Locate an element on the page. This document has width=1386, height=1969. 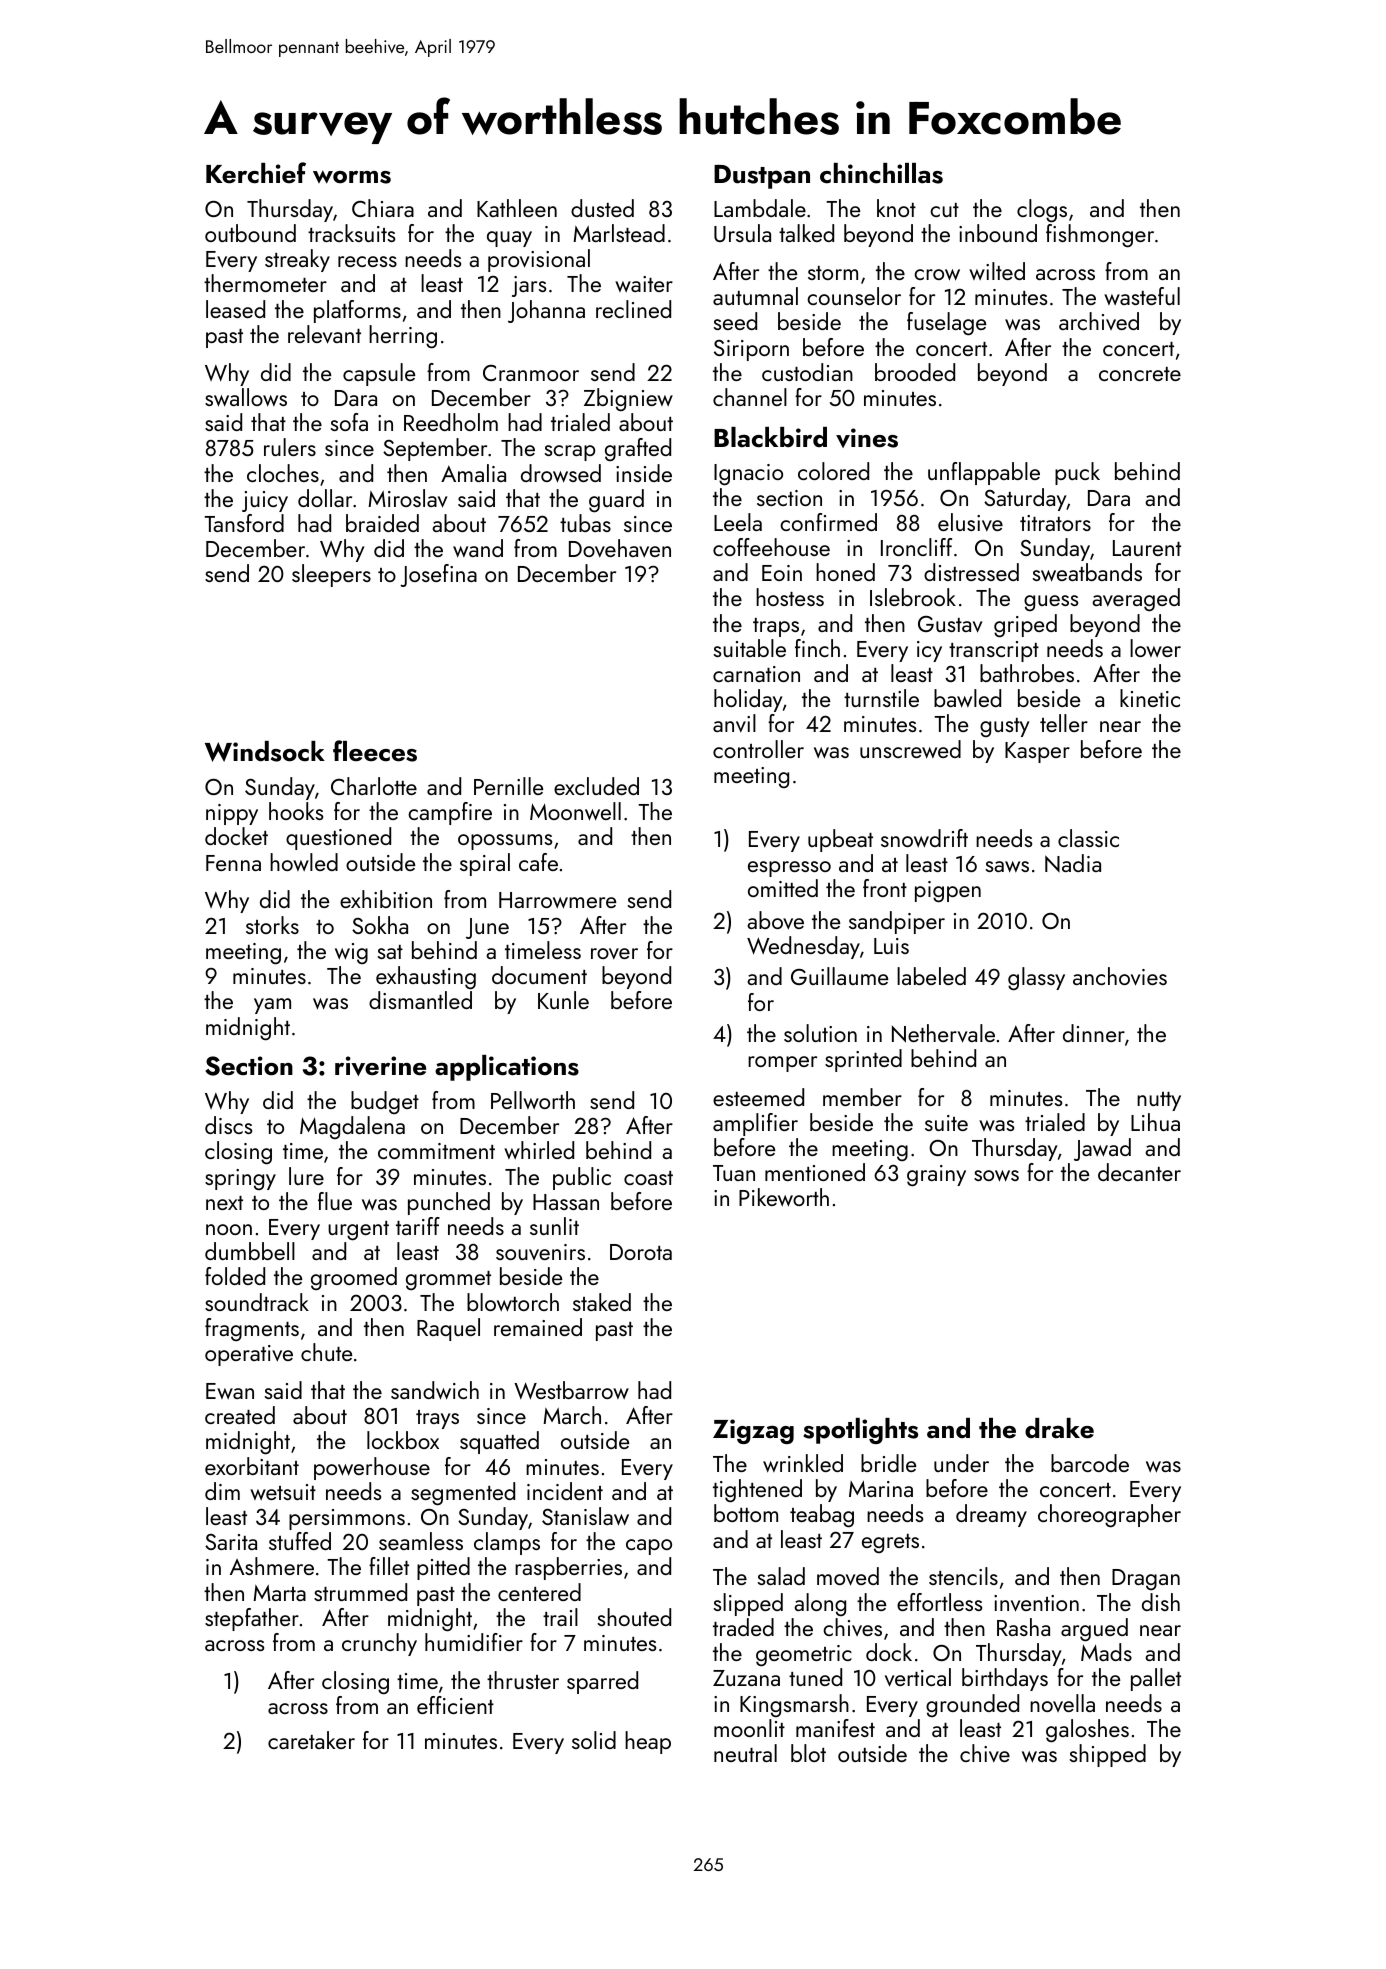
stepfather is located at coordinates (252, 1619).
